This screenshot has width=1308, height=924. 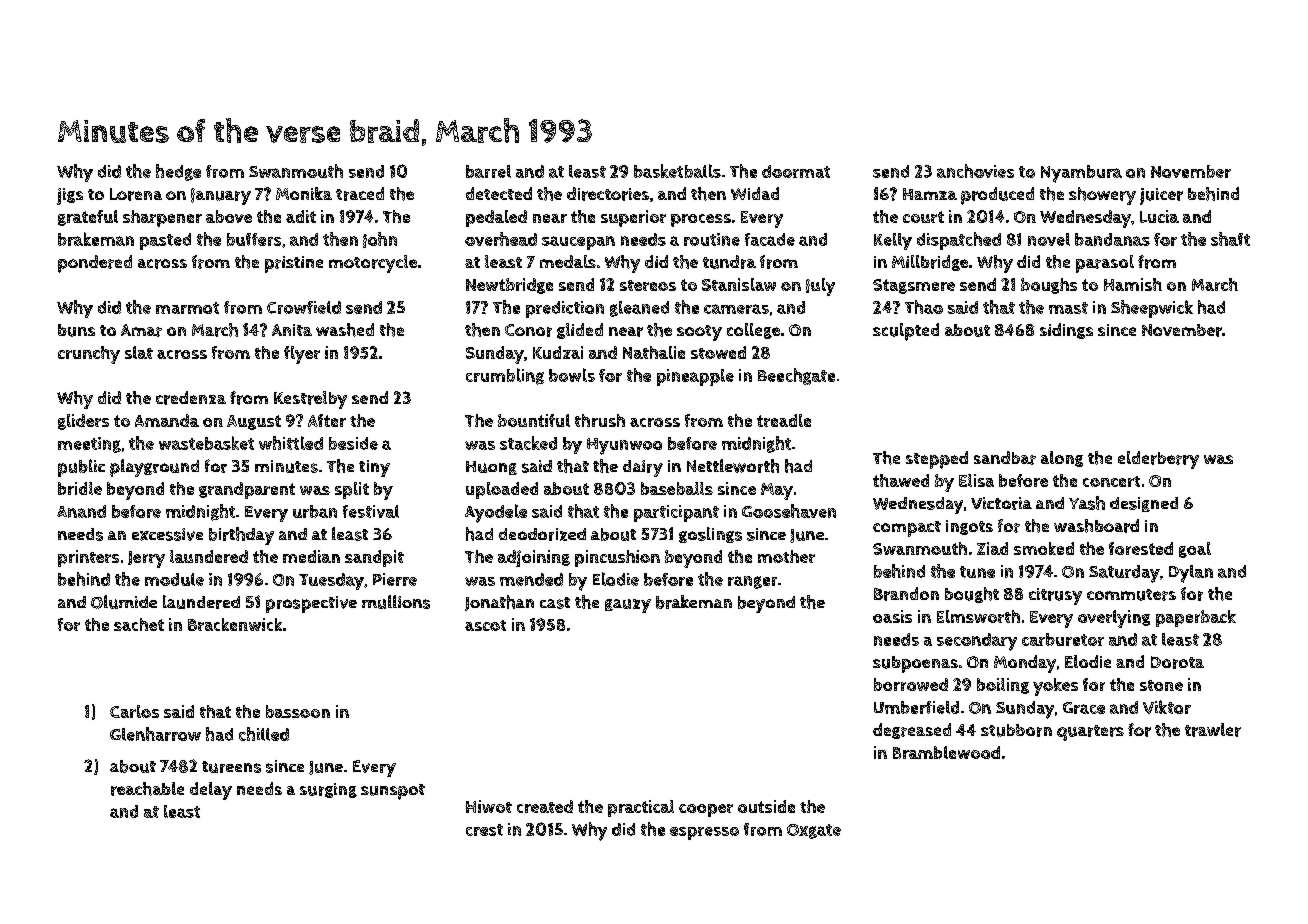 What do you see at coordinates (229, 216) in the screenshot?
I see `above` at bounding box center [229, 216].
